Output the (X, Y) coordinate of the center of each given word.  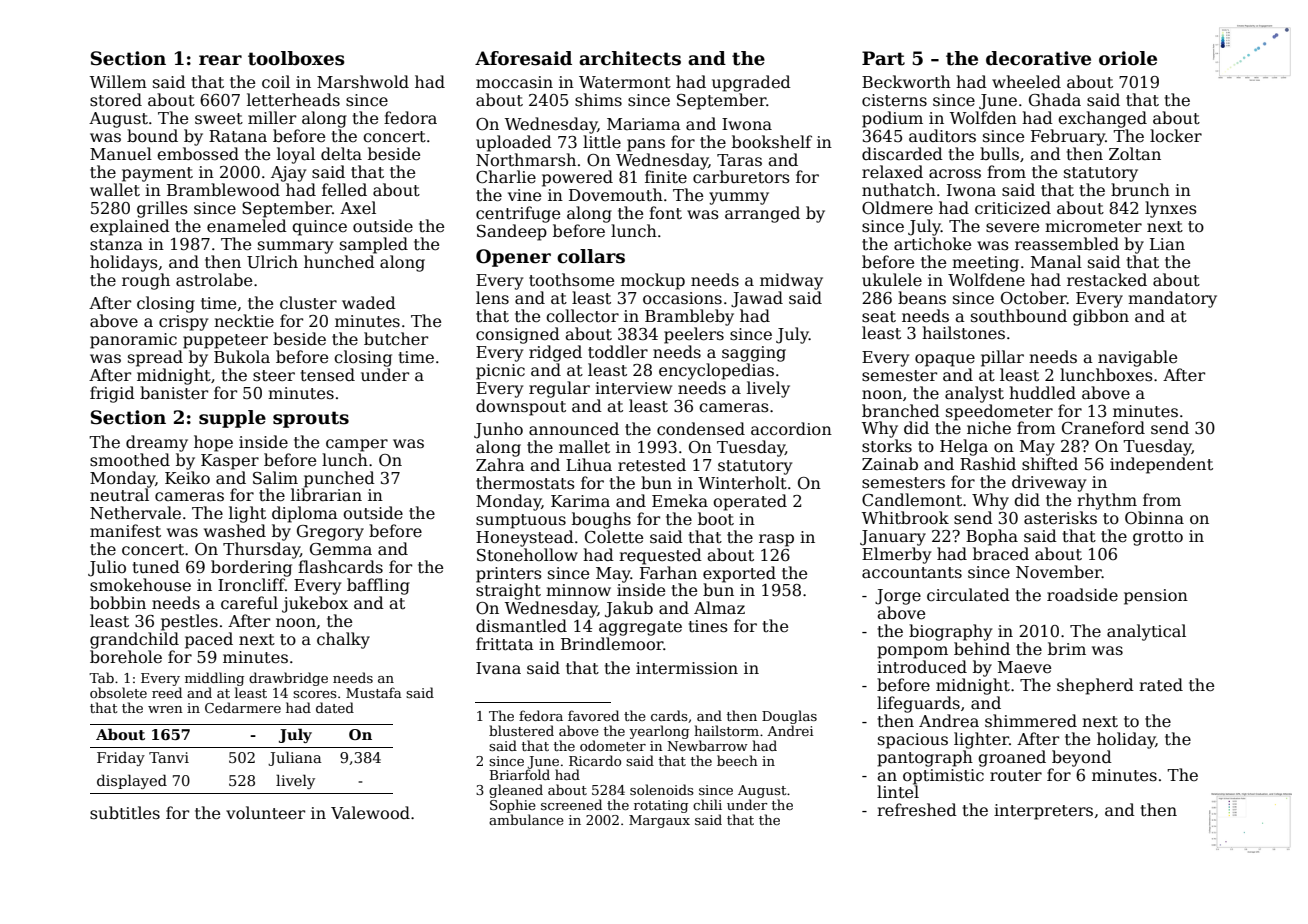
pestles (189, 622)
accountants (912, 573)
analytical (1146, 632)
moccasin (514, 82)
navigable (1137, 358)
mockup (653, 281)
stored (116, 99)
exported (739, 574)
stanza (116, 245)
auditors (942, 136)
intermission (687, 668)
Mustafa (374, 692)
